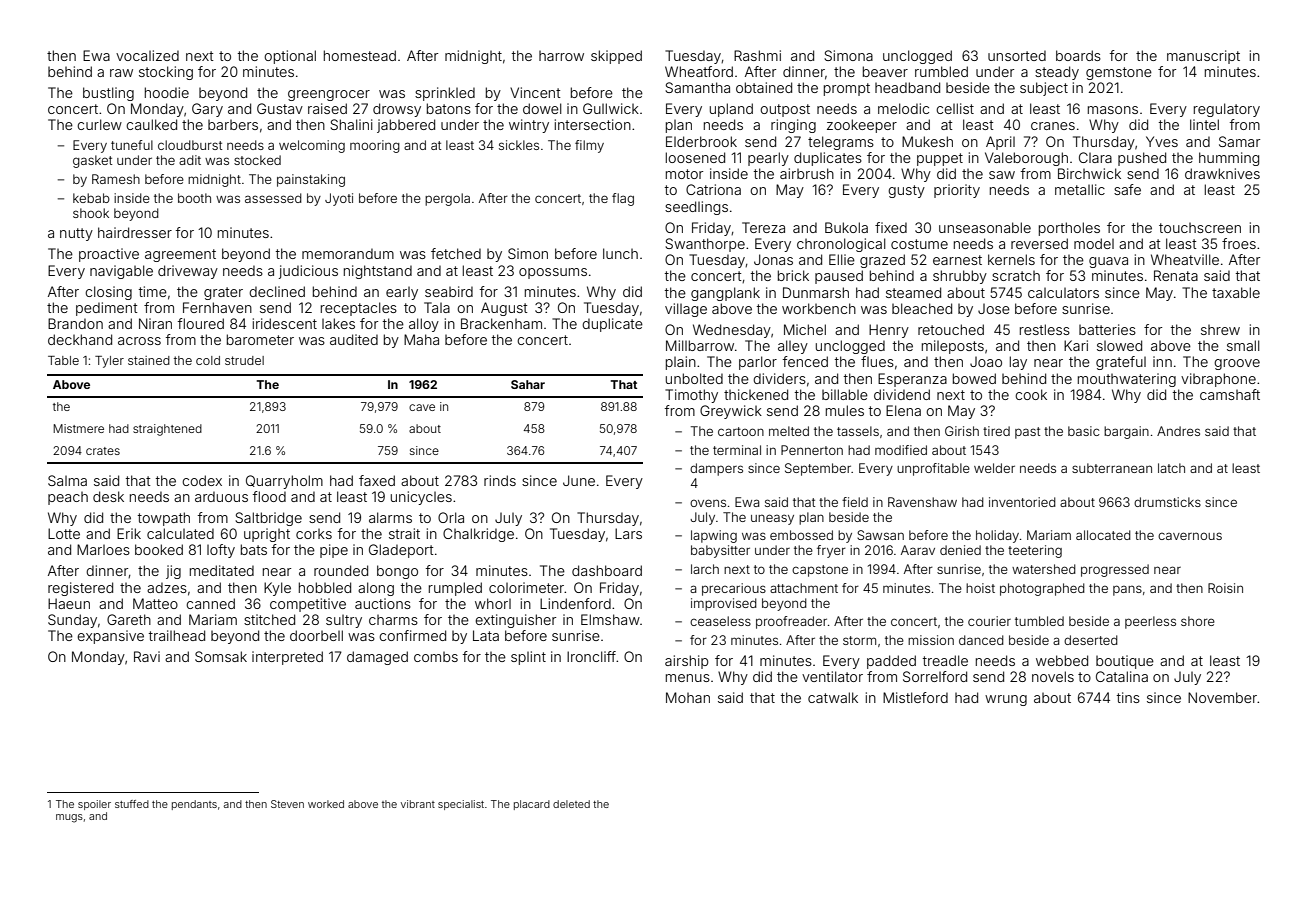 The image size is (1308, 924). What do you see at coordinates (957, 260) in the image?
I see `earnest` at bounding box center [957, 260].
